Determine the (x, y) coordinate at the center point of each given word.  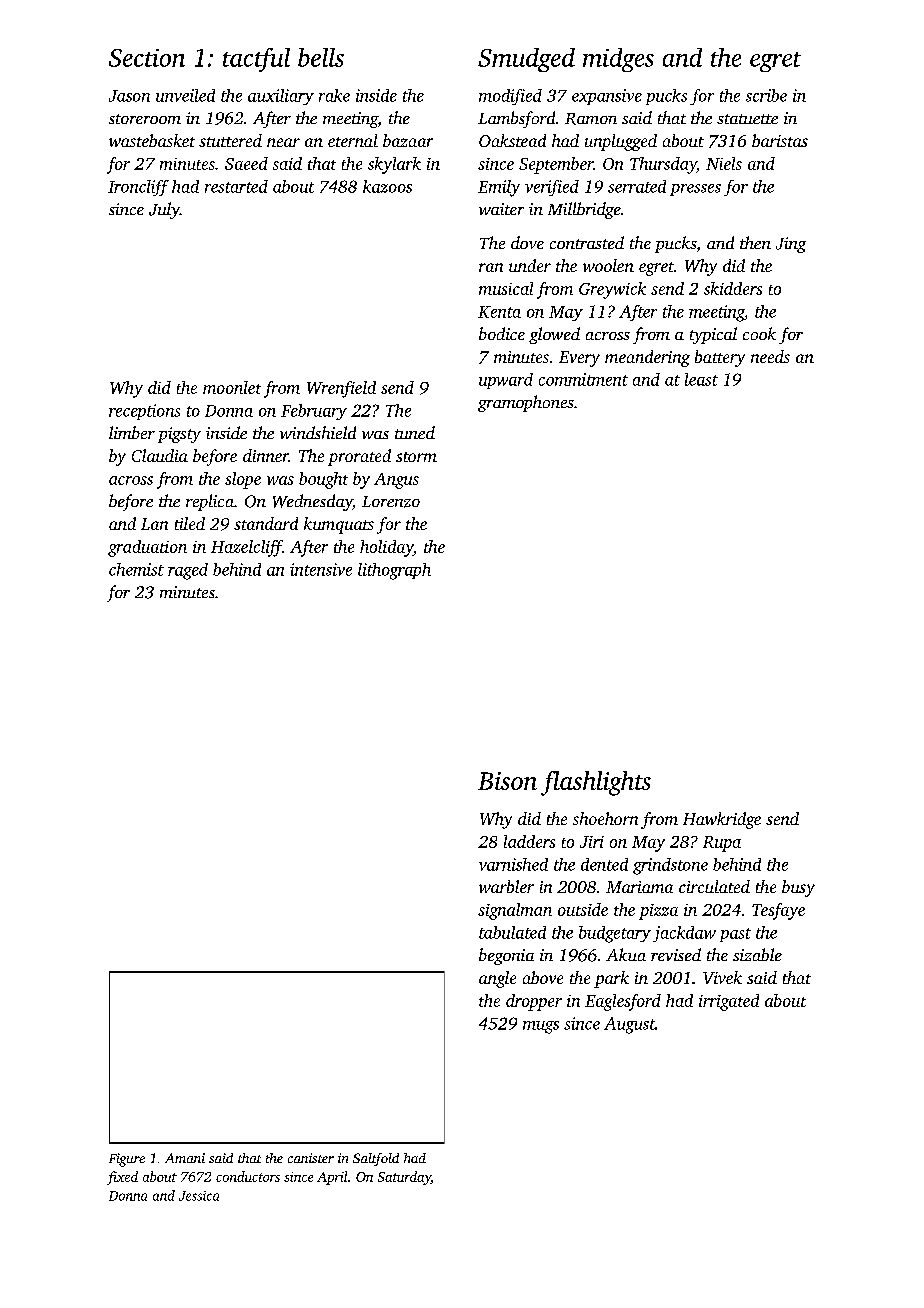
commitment (583, 379)
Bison (507, 781)
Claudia (160, 455)
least (701, 379)
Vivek (722, 977)
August (629, 1025)
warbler (506, 886)
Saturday (404, 1178)
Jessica (199, 1196)
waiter (501, 209)
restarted (236, 186)
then (755, 242)
